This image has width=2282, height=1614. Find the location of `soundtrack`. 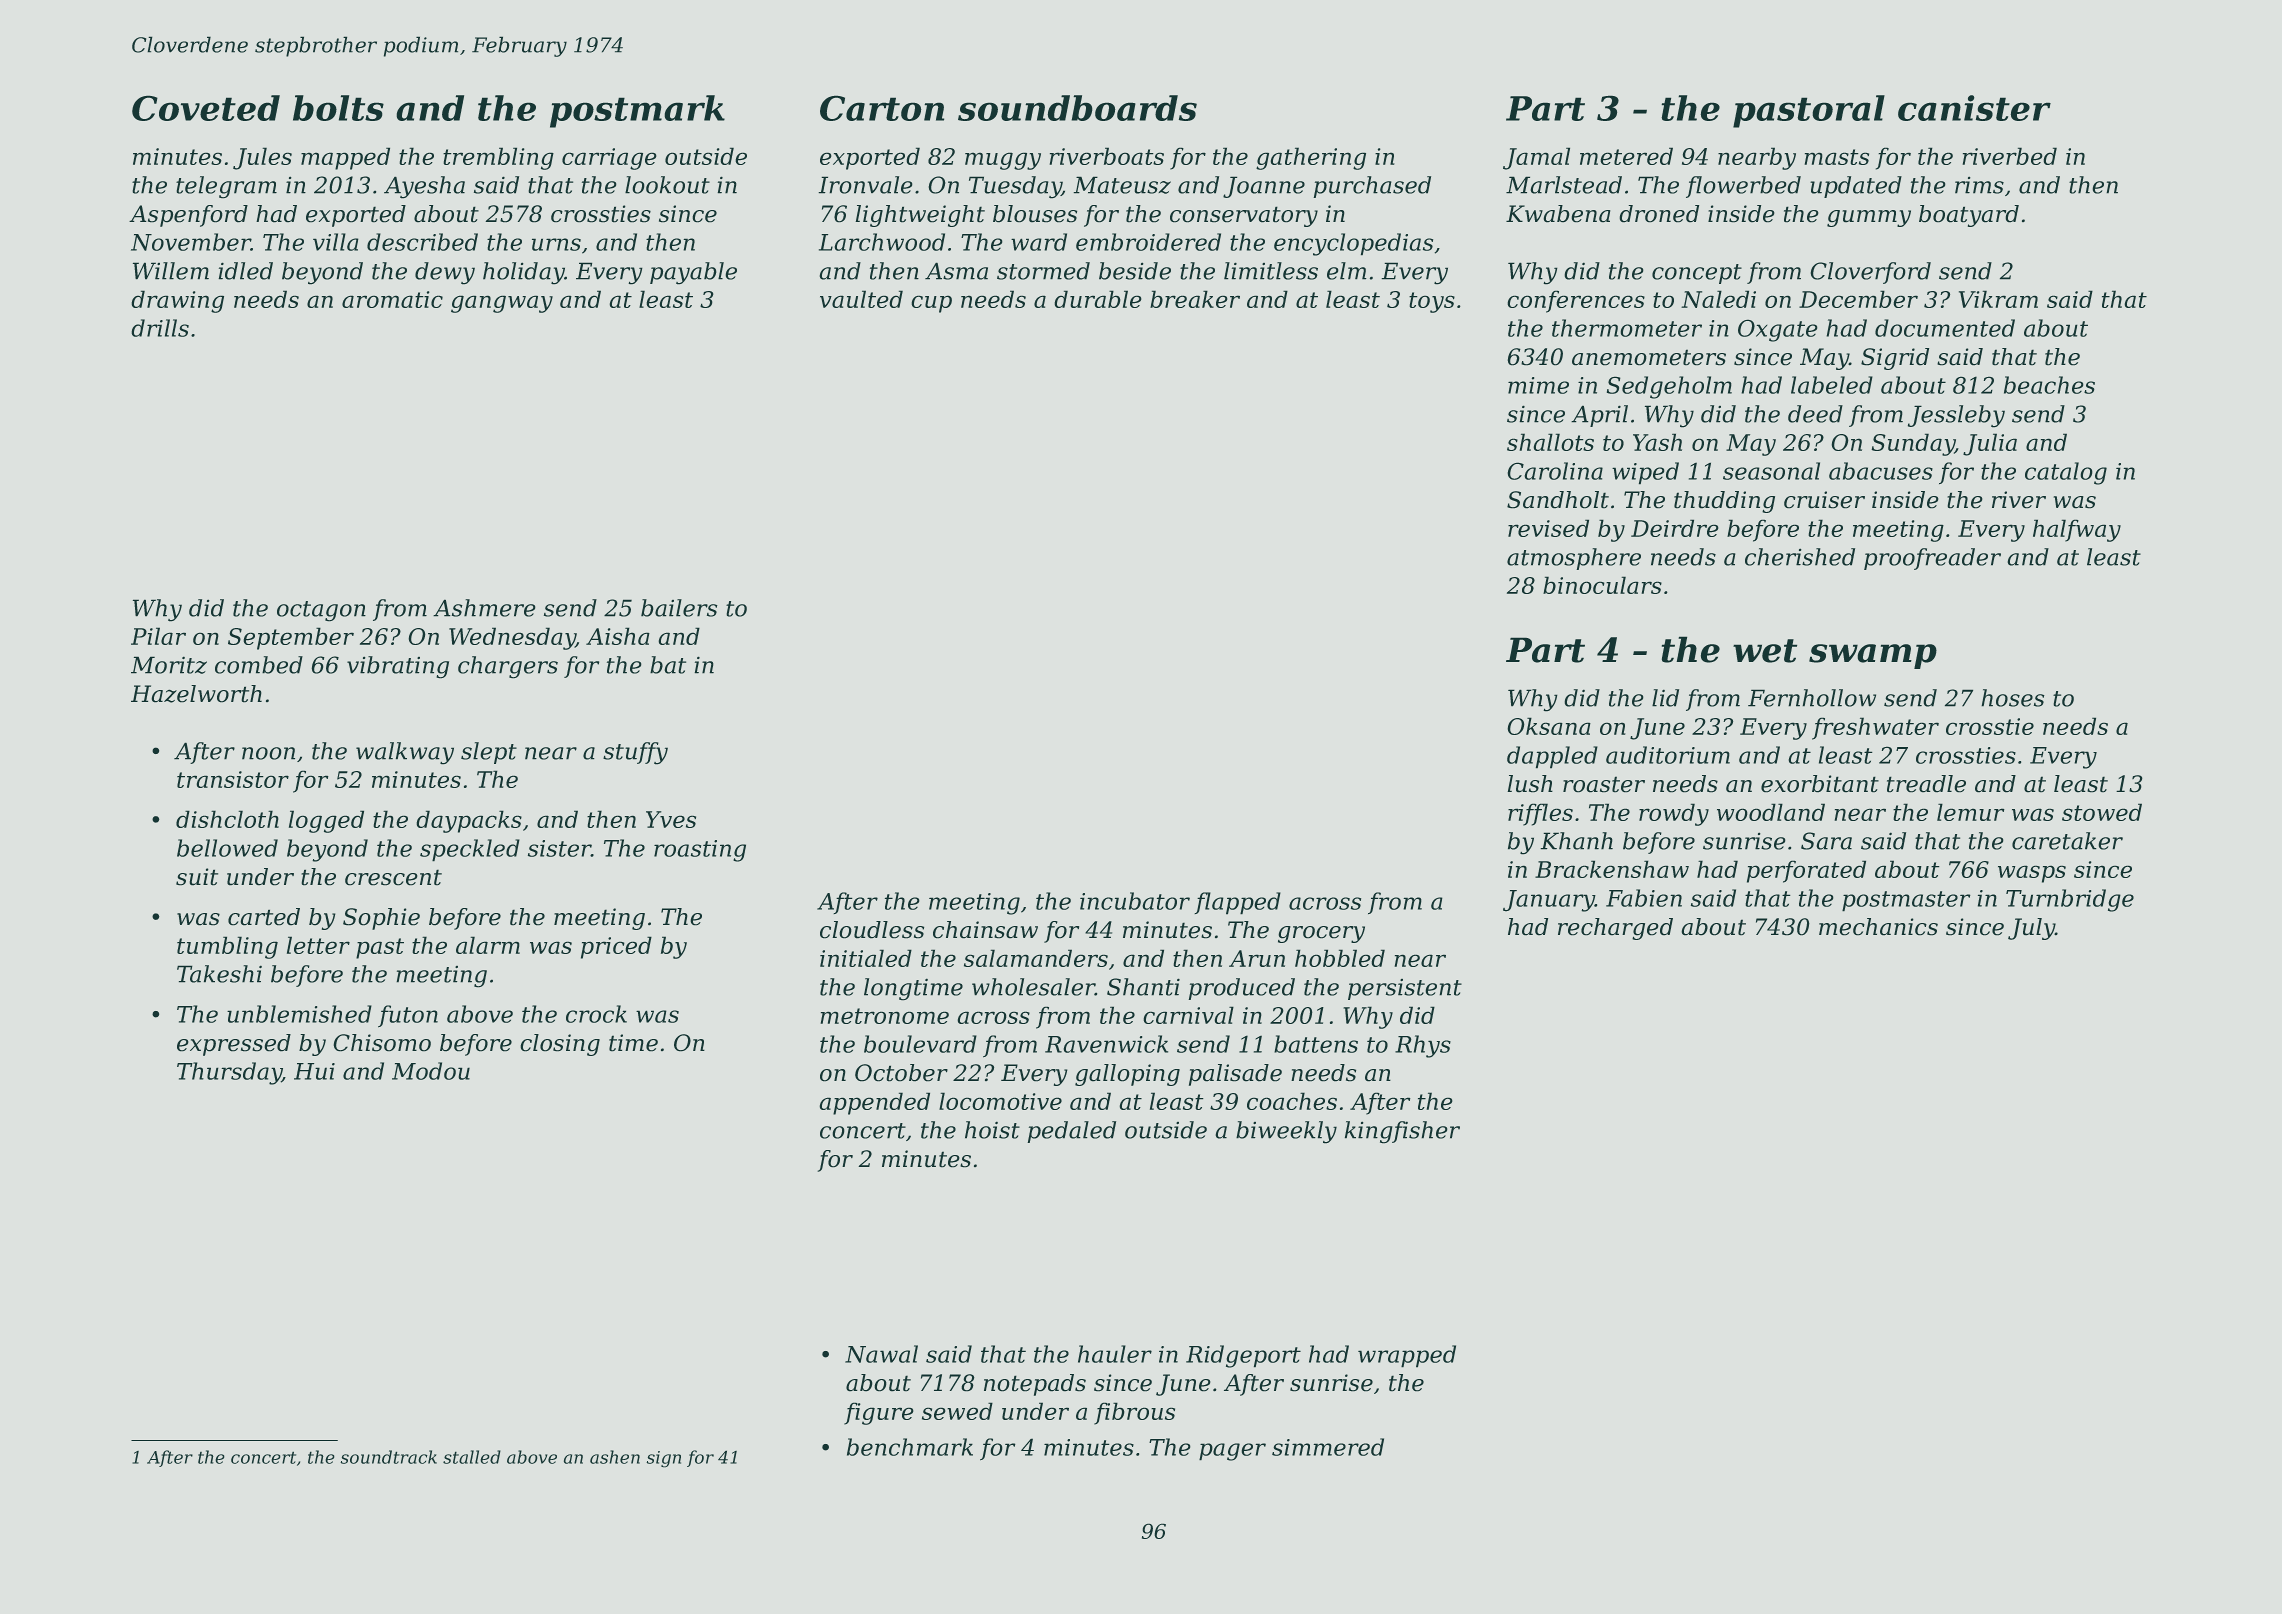

soundtrack is located at coordinates (389, 1457).
